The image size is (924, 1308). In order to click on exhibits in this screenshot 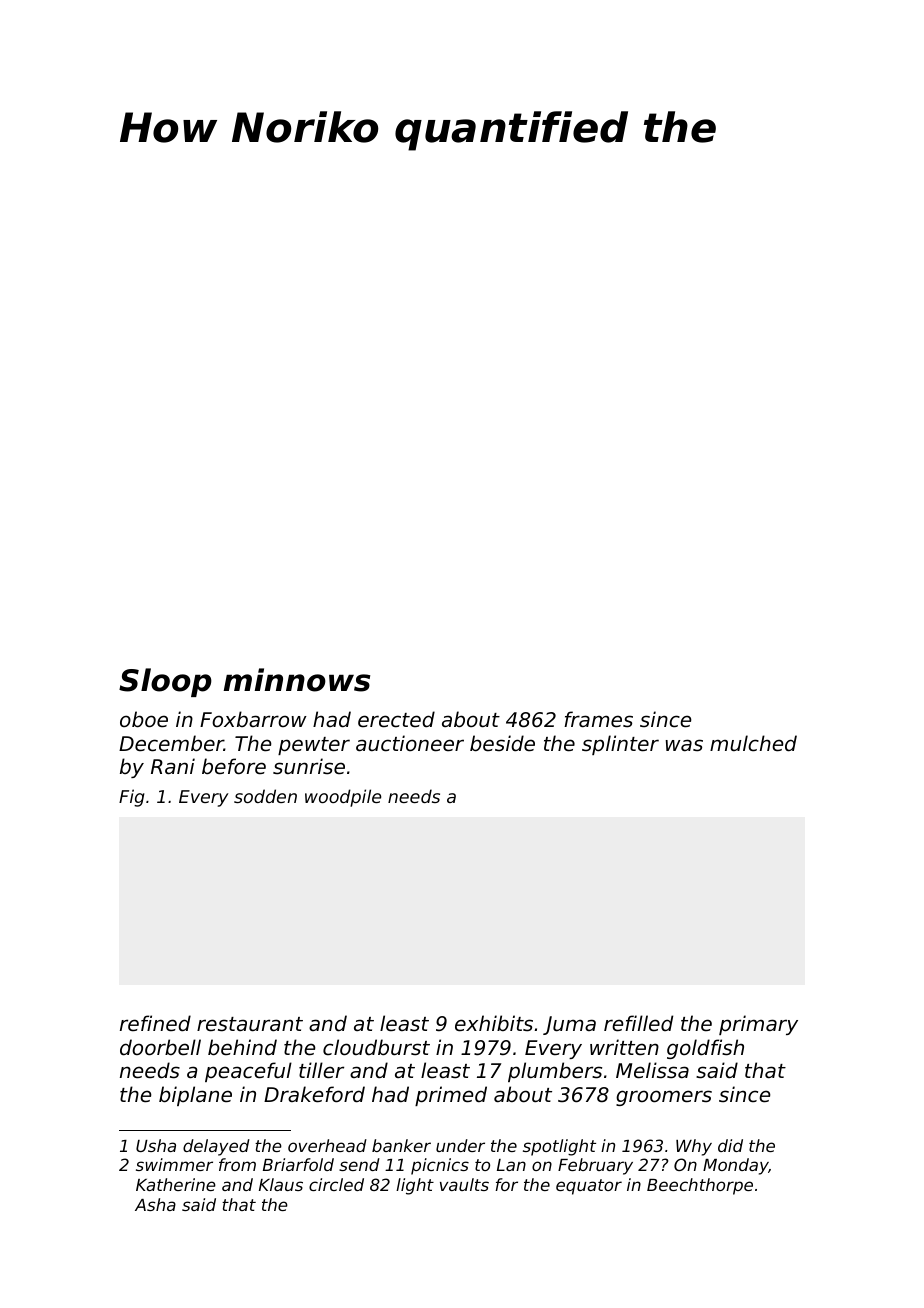, I will do `click(494, 1023)`.
